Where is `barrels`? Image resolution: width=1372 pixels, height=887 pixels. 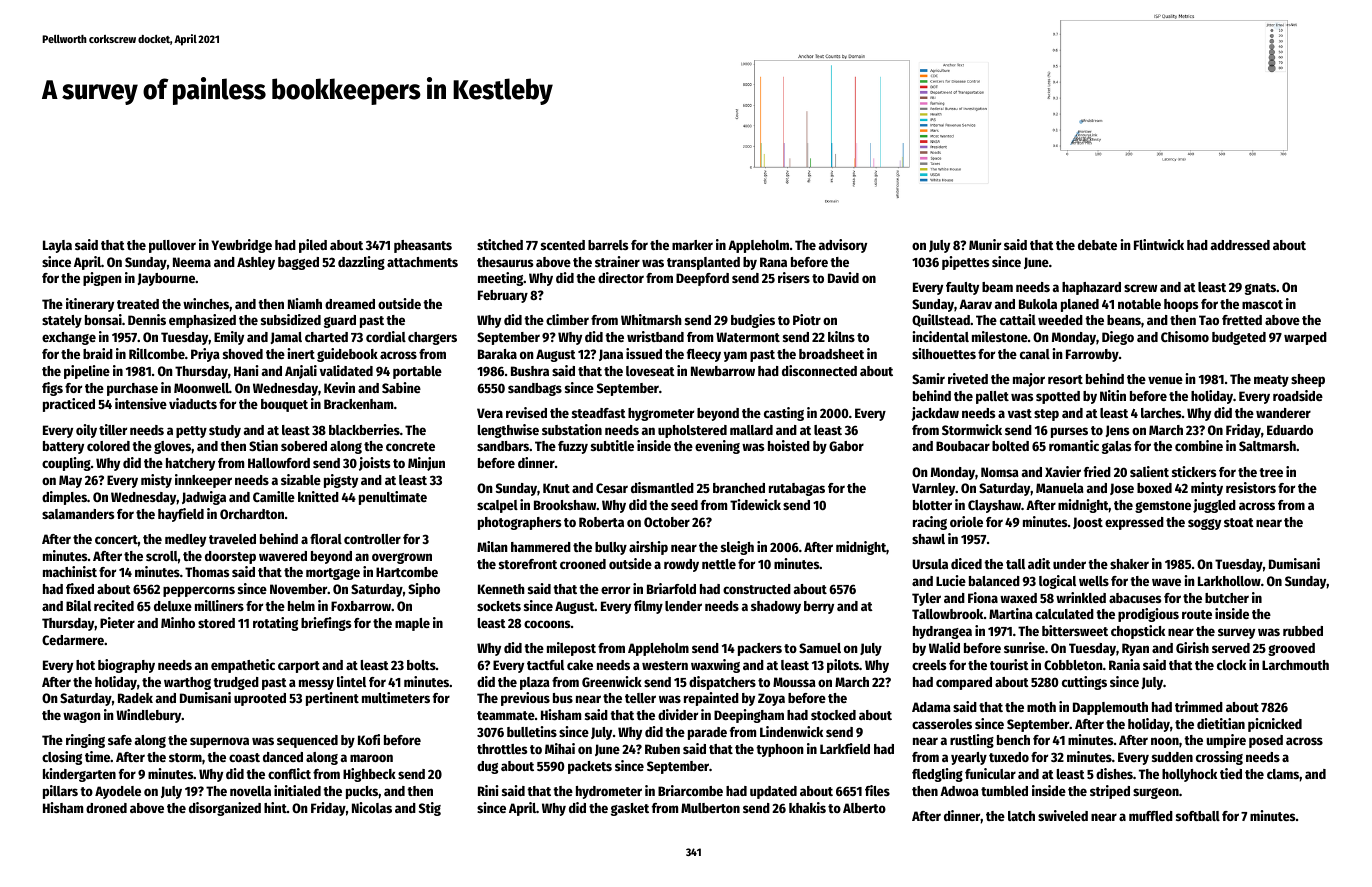 barrels is located at coordinates (608, 245).
